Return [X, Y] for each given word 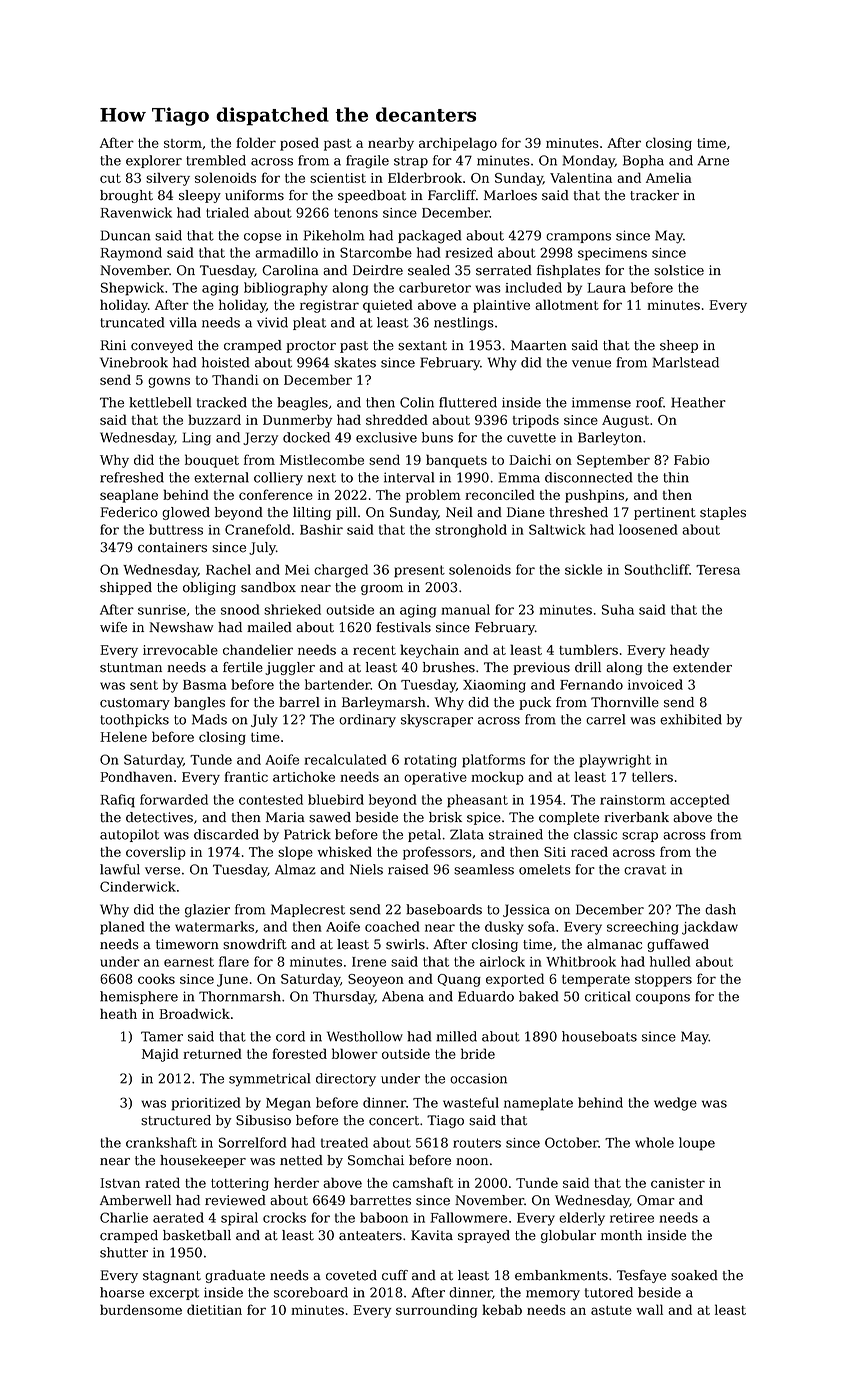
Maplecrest [308, 910]
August [625, 421]
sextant [422, 346]
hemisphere [139, 997]
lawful [120, 869]
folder [256, 142]
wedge [675, 1104]
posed [299, 144]
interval [409, 477]
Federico [129, 512]
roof [649, 402]
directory [346, 1080]
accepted [700, 801]
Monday [588, 162]
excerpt [174, 1294]
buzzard [214, 419]
